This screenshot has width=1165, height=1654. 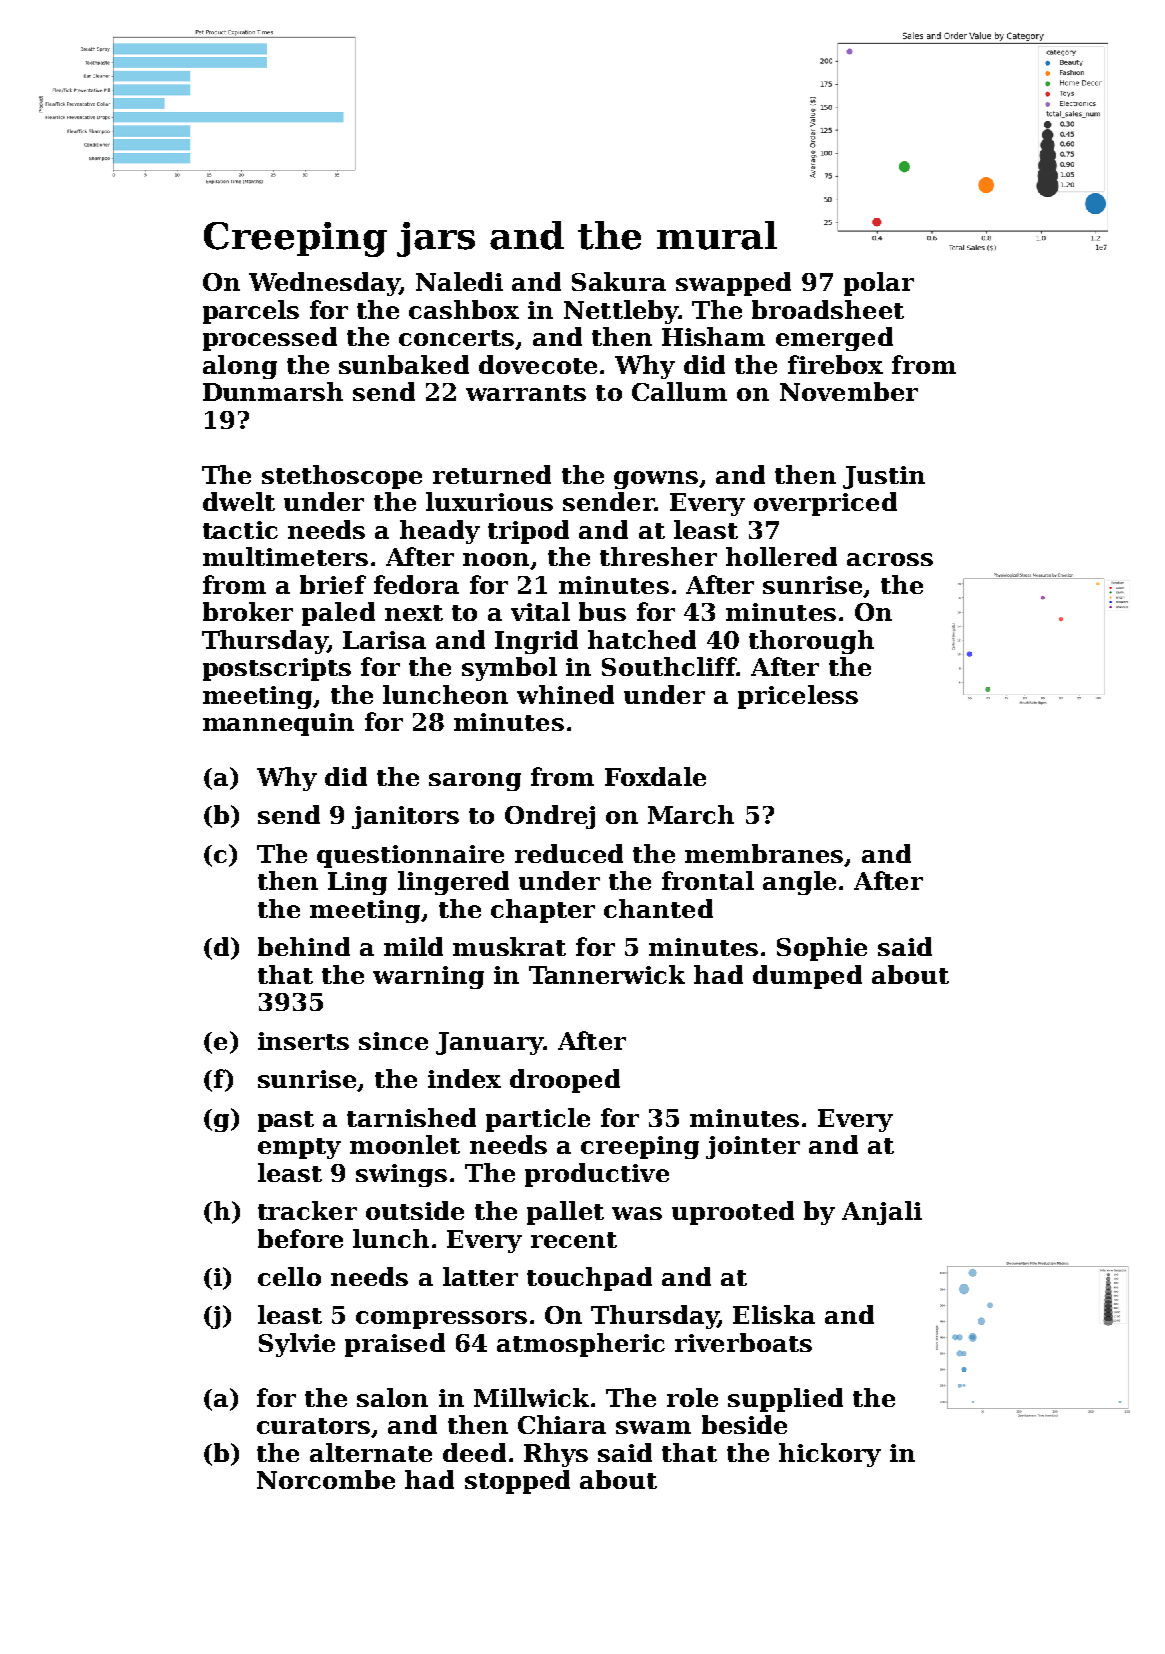 What do you see at coordinates (441, 1320) in the screenshot?
I see `compressors` at bounding box center [441, 1320].
